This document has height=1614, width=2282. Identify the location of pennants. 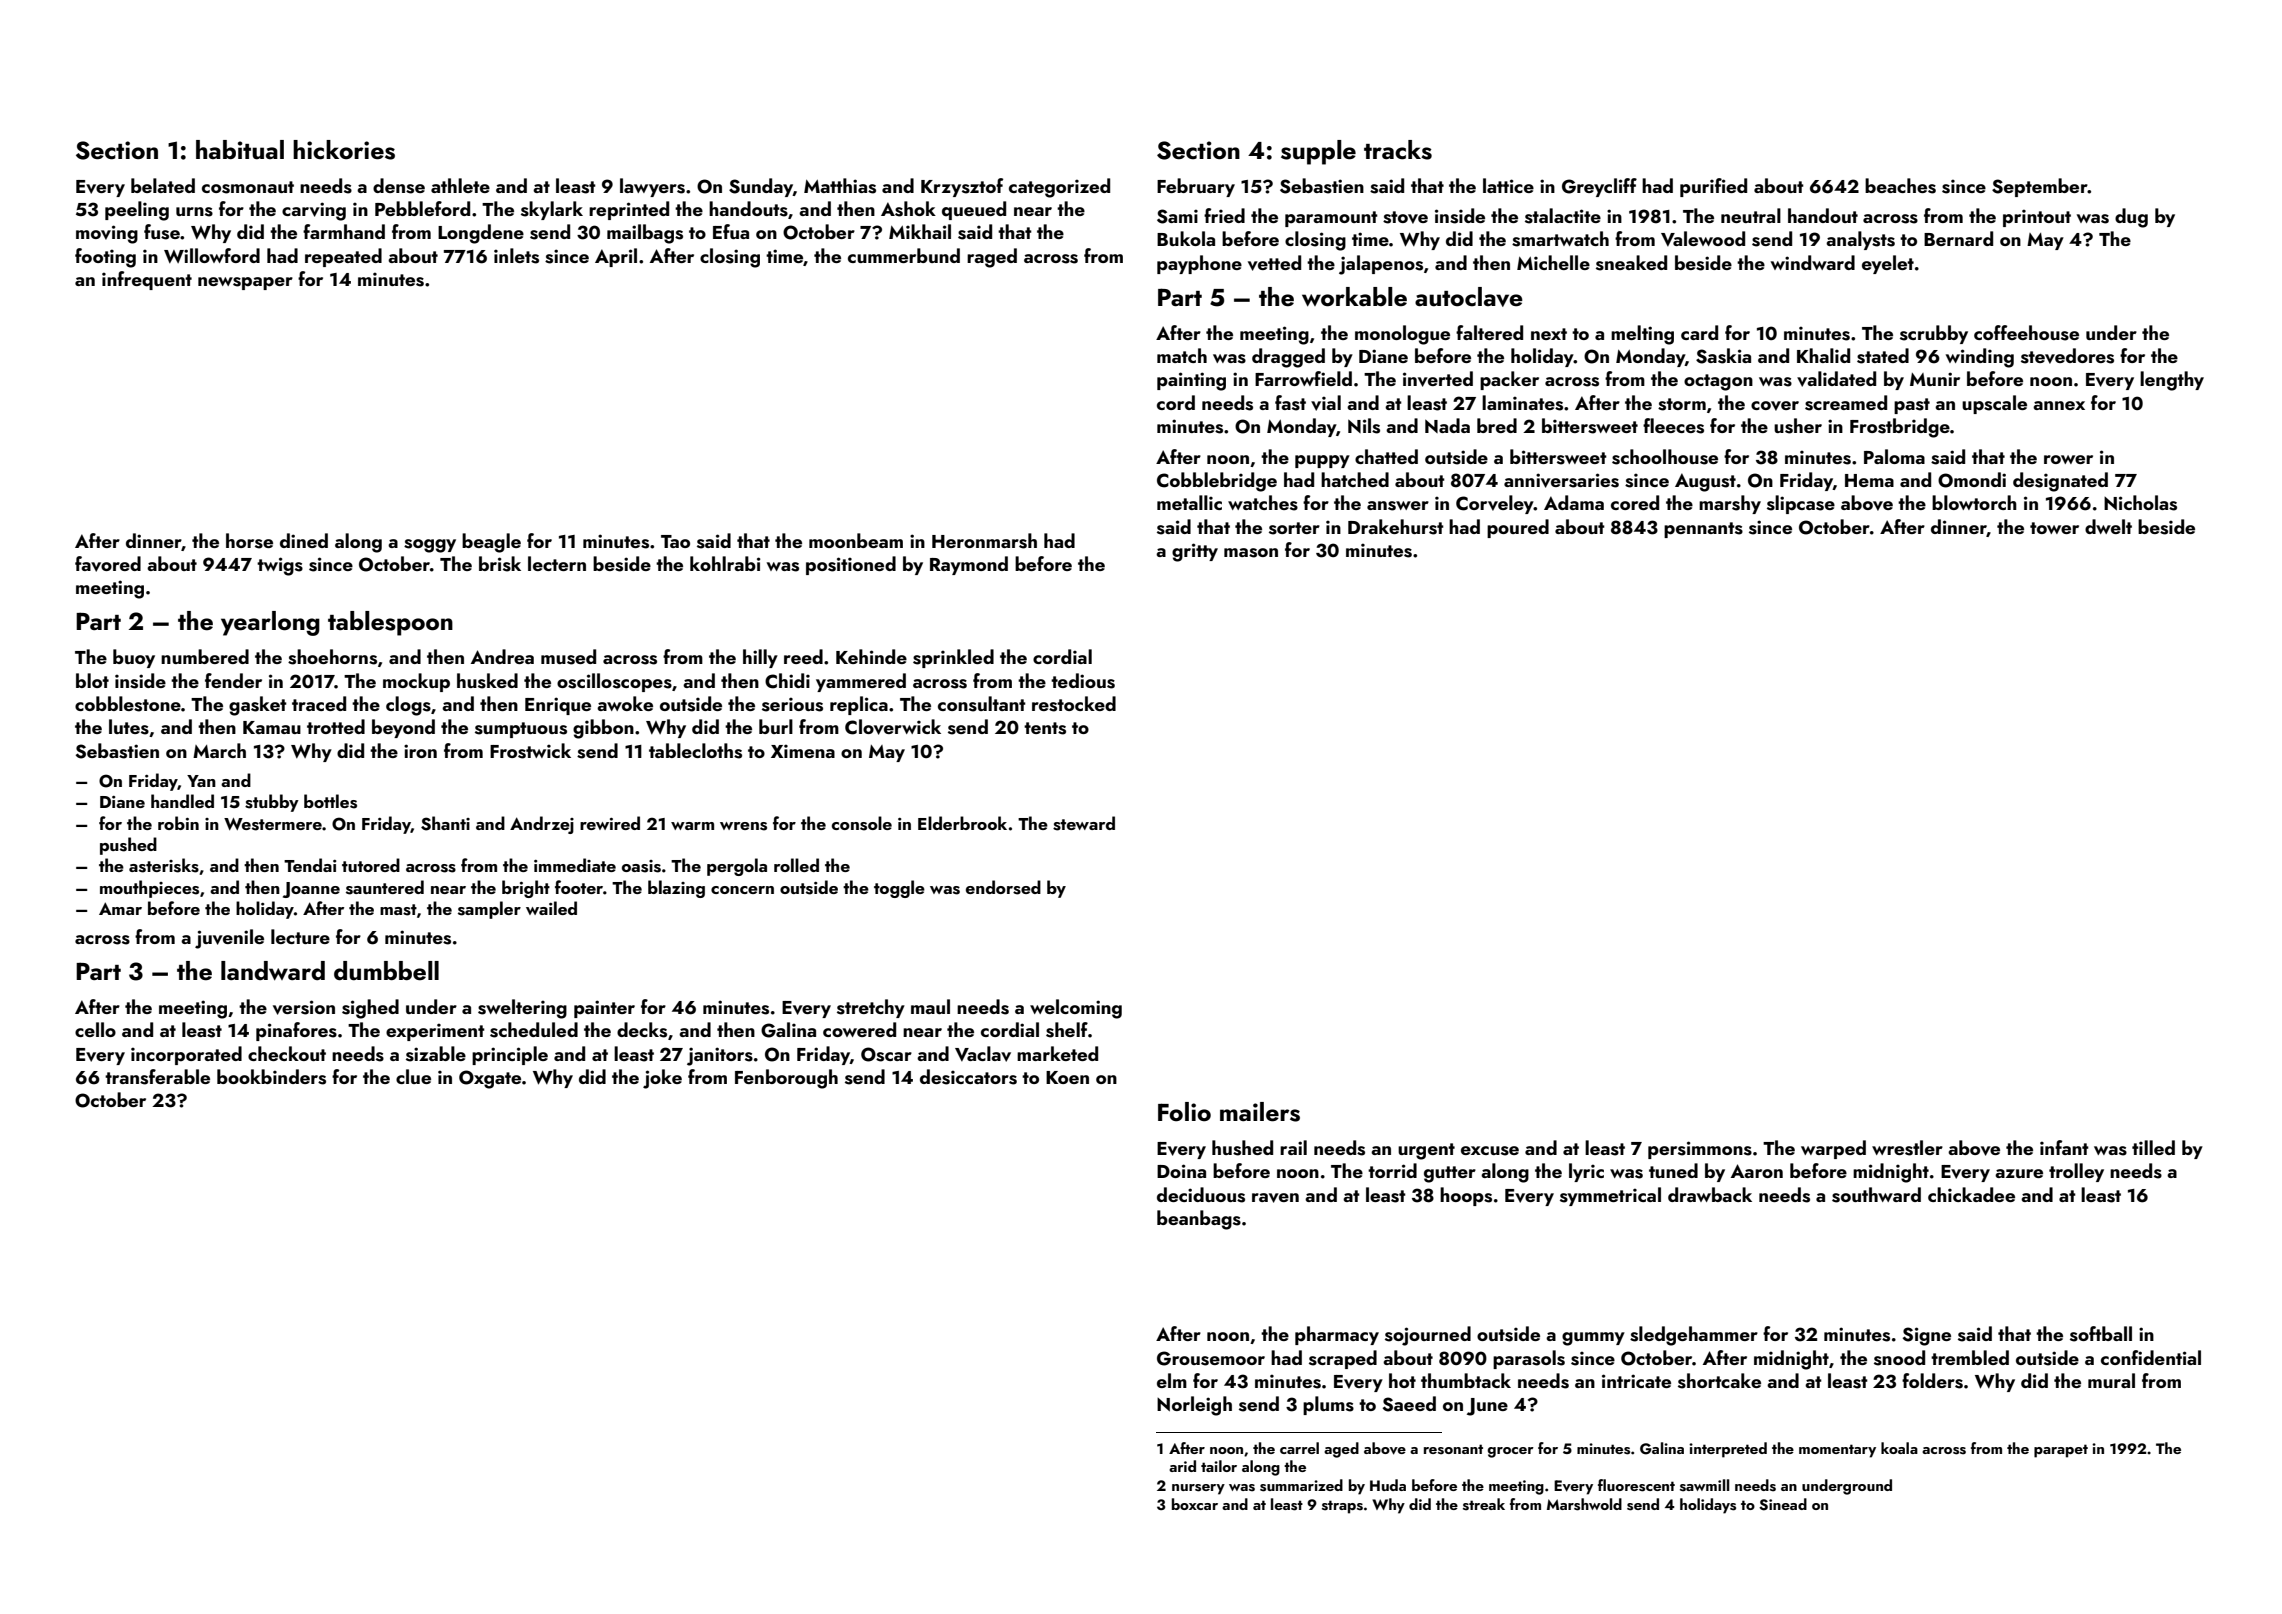
(1703, 530).
